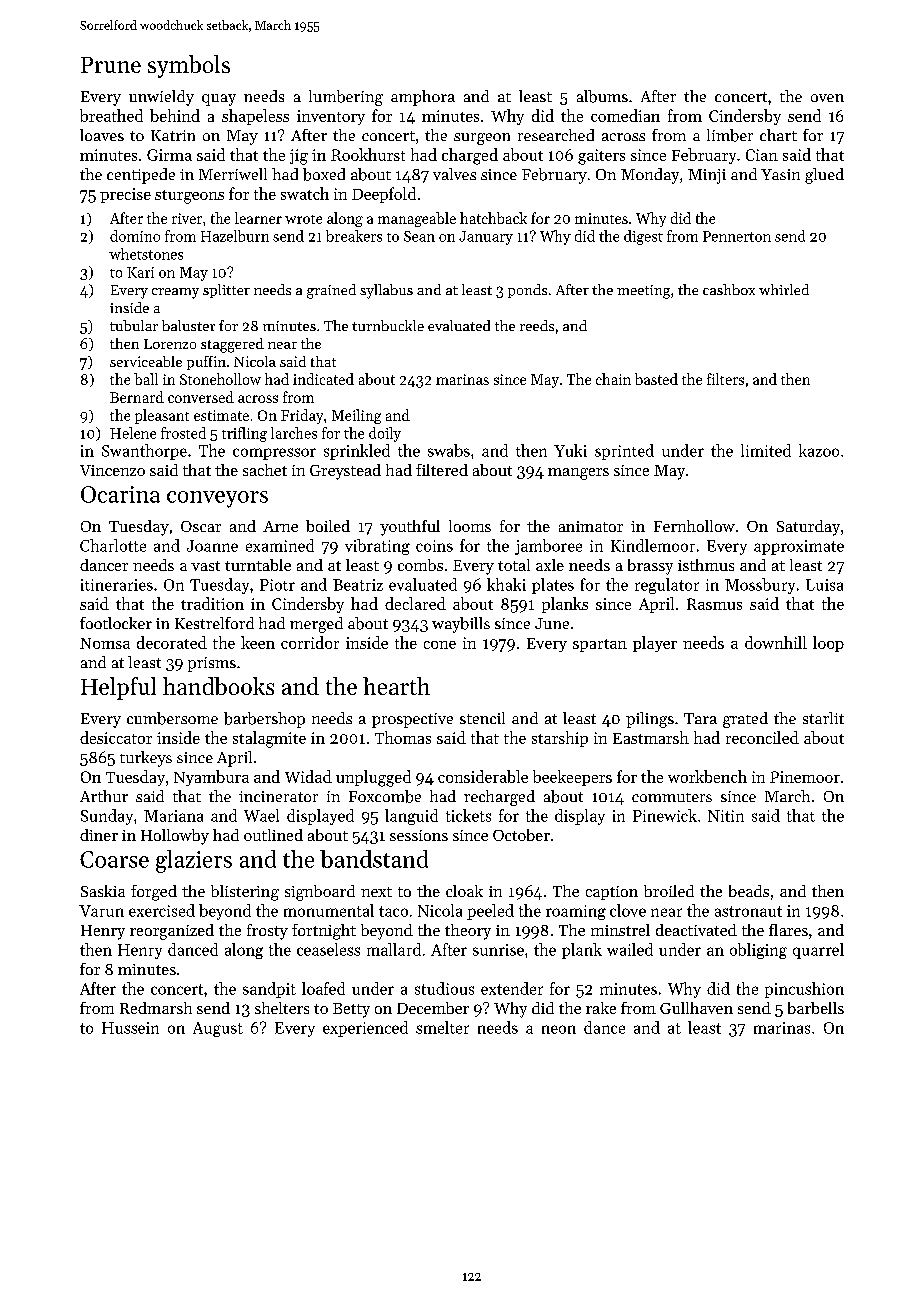  Describe the element at coordinates (118, 688) in the screenshot. I see `Helpful` at that location.
